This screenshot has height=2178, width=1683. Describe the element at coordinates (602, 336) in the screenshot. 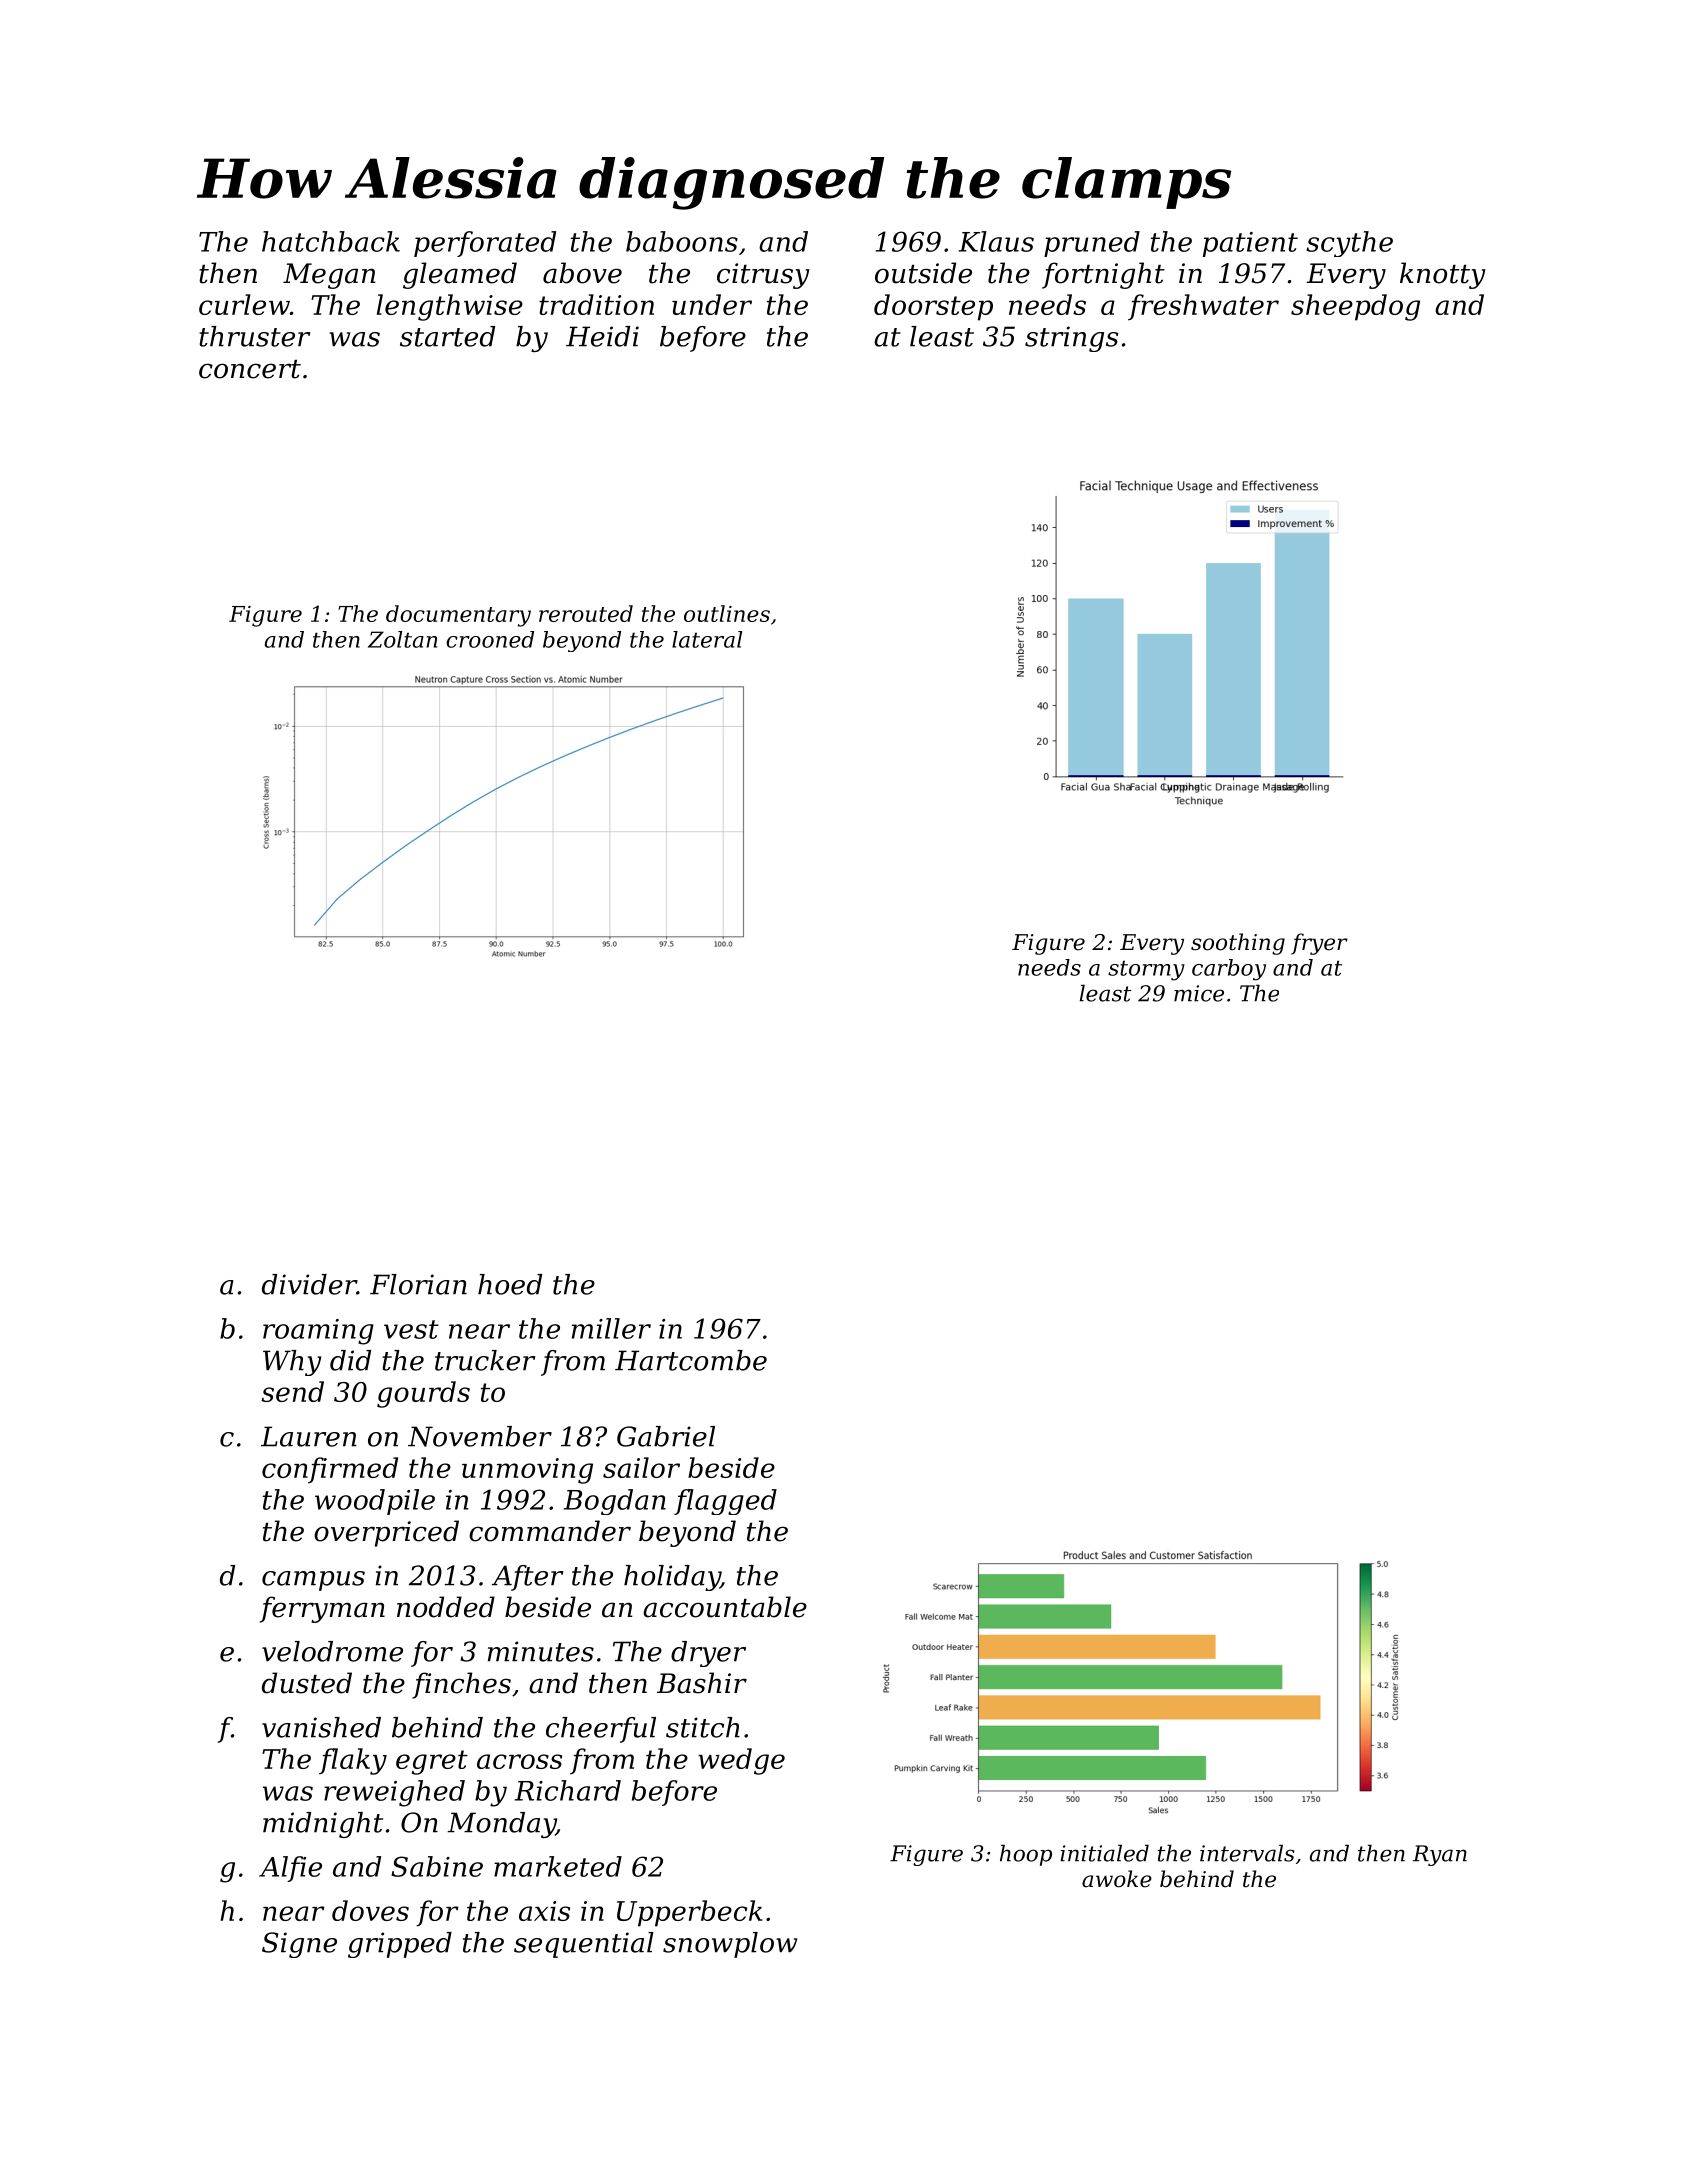

I see `Heidi` at that location.
